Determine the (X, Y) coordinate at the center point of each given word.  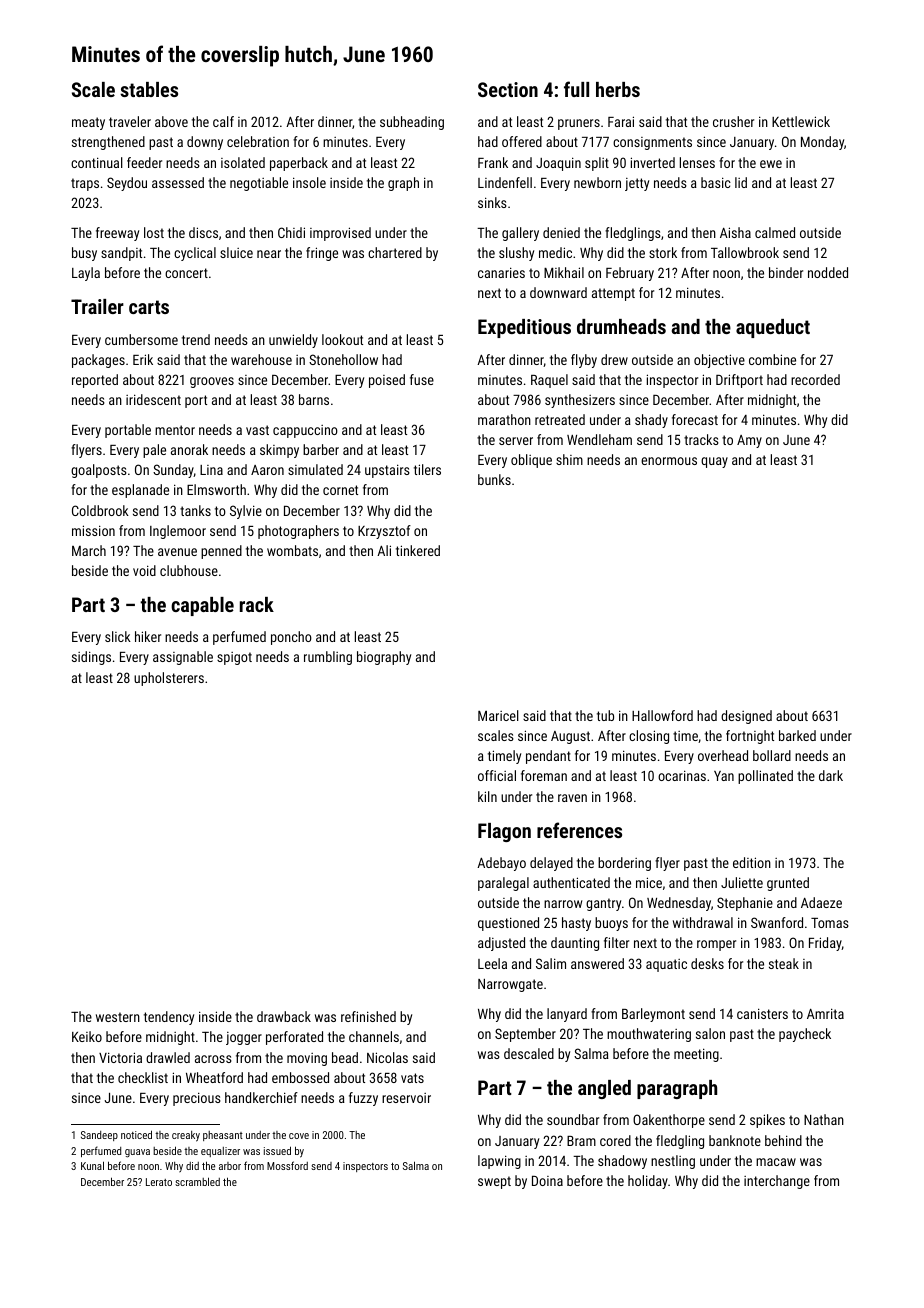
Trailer (97, 306)
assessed (178, 182)
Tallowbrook (745, 252)
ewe (771, 164)
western (118, 1017)
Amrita (825, 1013)
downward (558, 292)
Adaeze (821, 902)
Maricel (498, 715)
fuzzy (363, 1099)
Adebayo (501, 864)
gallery (520, 234)
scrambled (197, 1181)
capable (202, 606)
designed (746, 717)
